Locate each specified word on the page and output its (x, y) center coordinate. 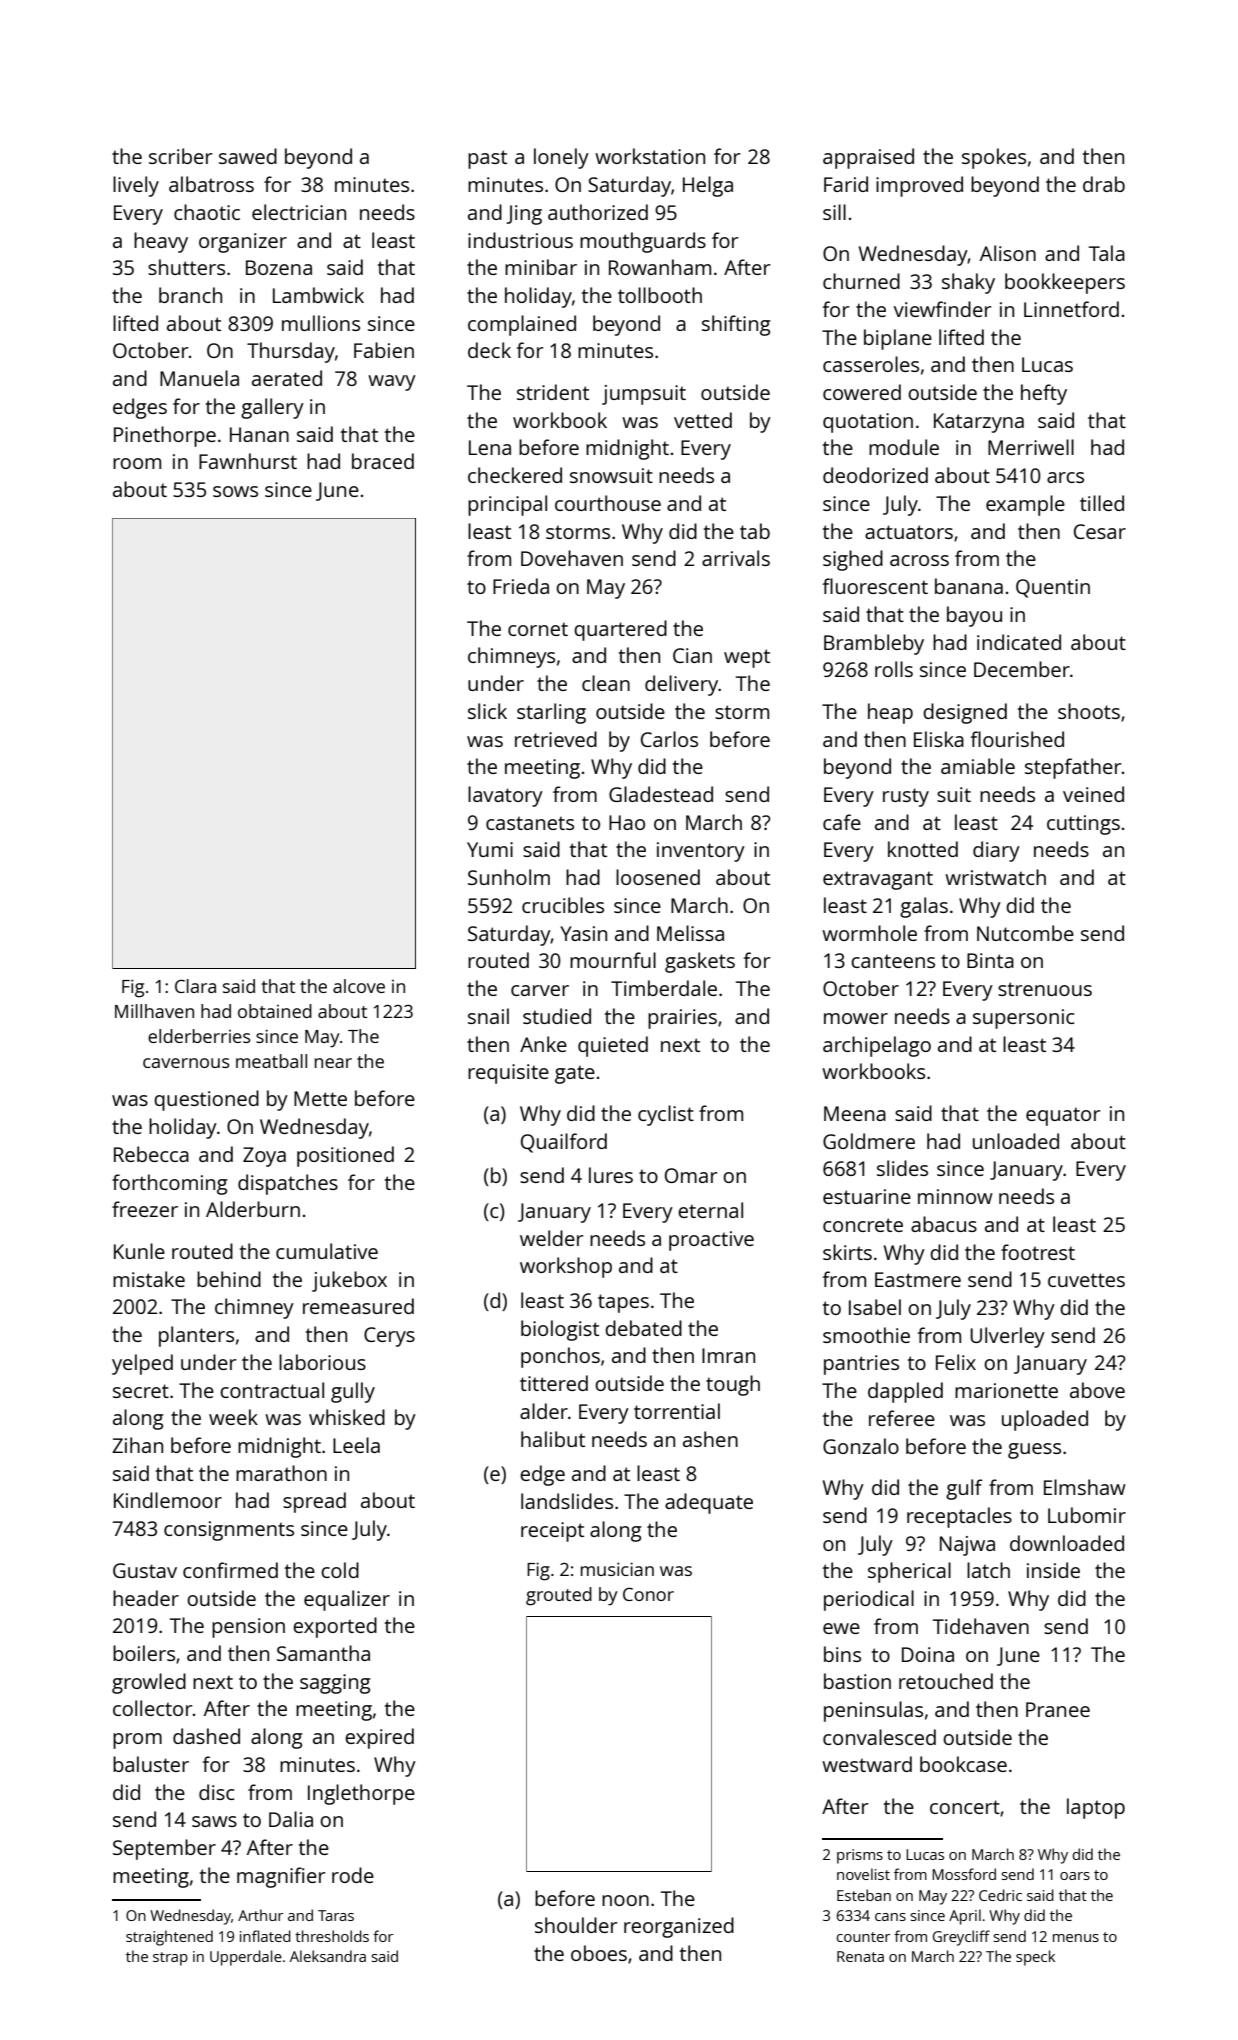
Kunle (139, 1251)
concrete (863, 1225)
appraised (868, 158)
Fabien (384, 350)
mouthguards (643, 242)
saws (214, 1821)
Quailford (564, 1143)
